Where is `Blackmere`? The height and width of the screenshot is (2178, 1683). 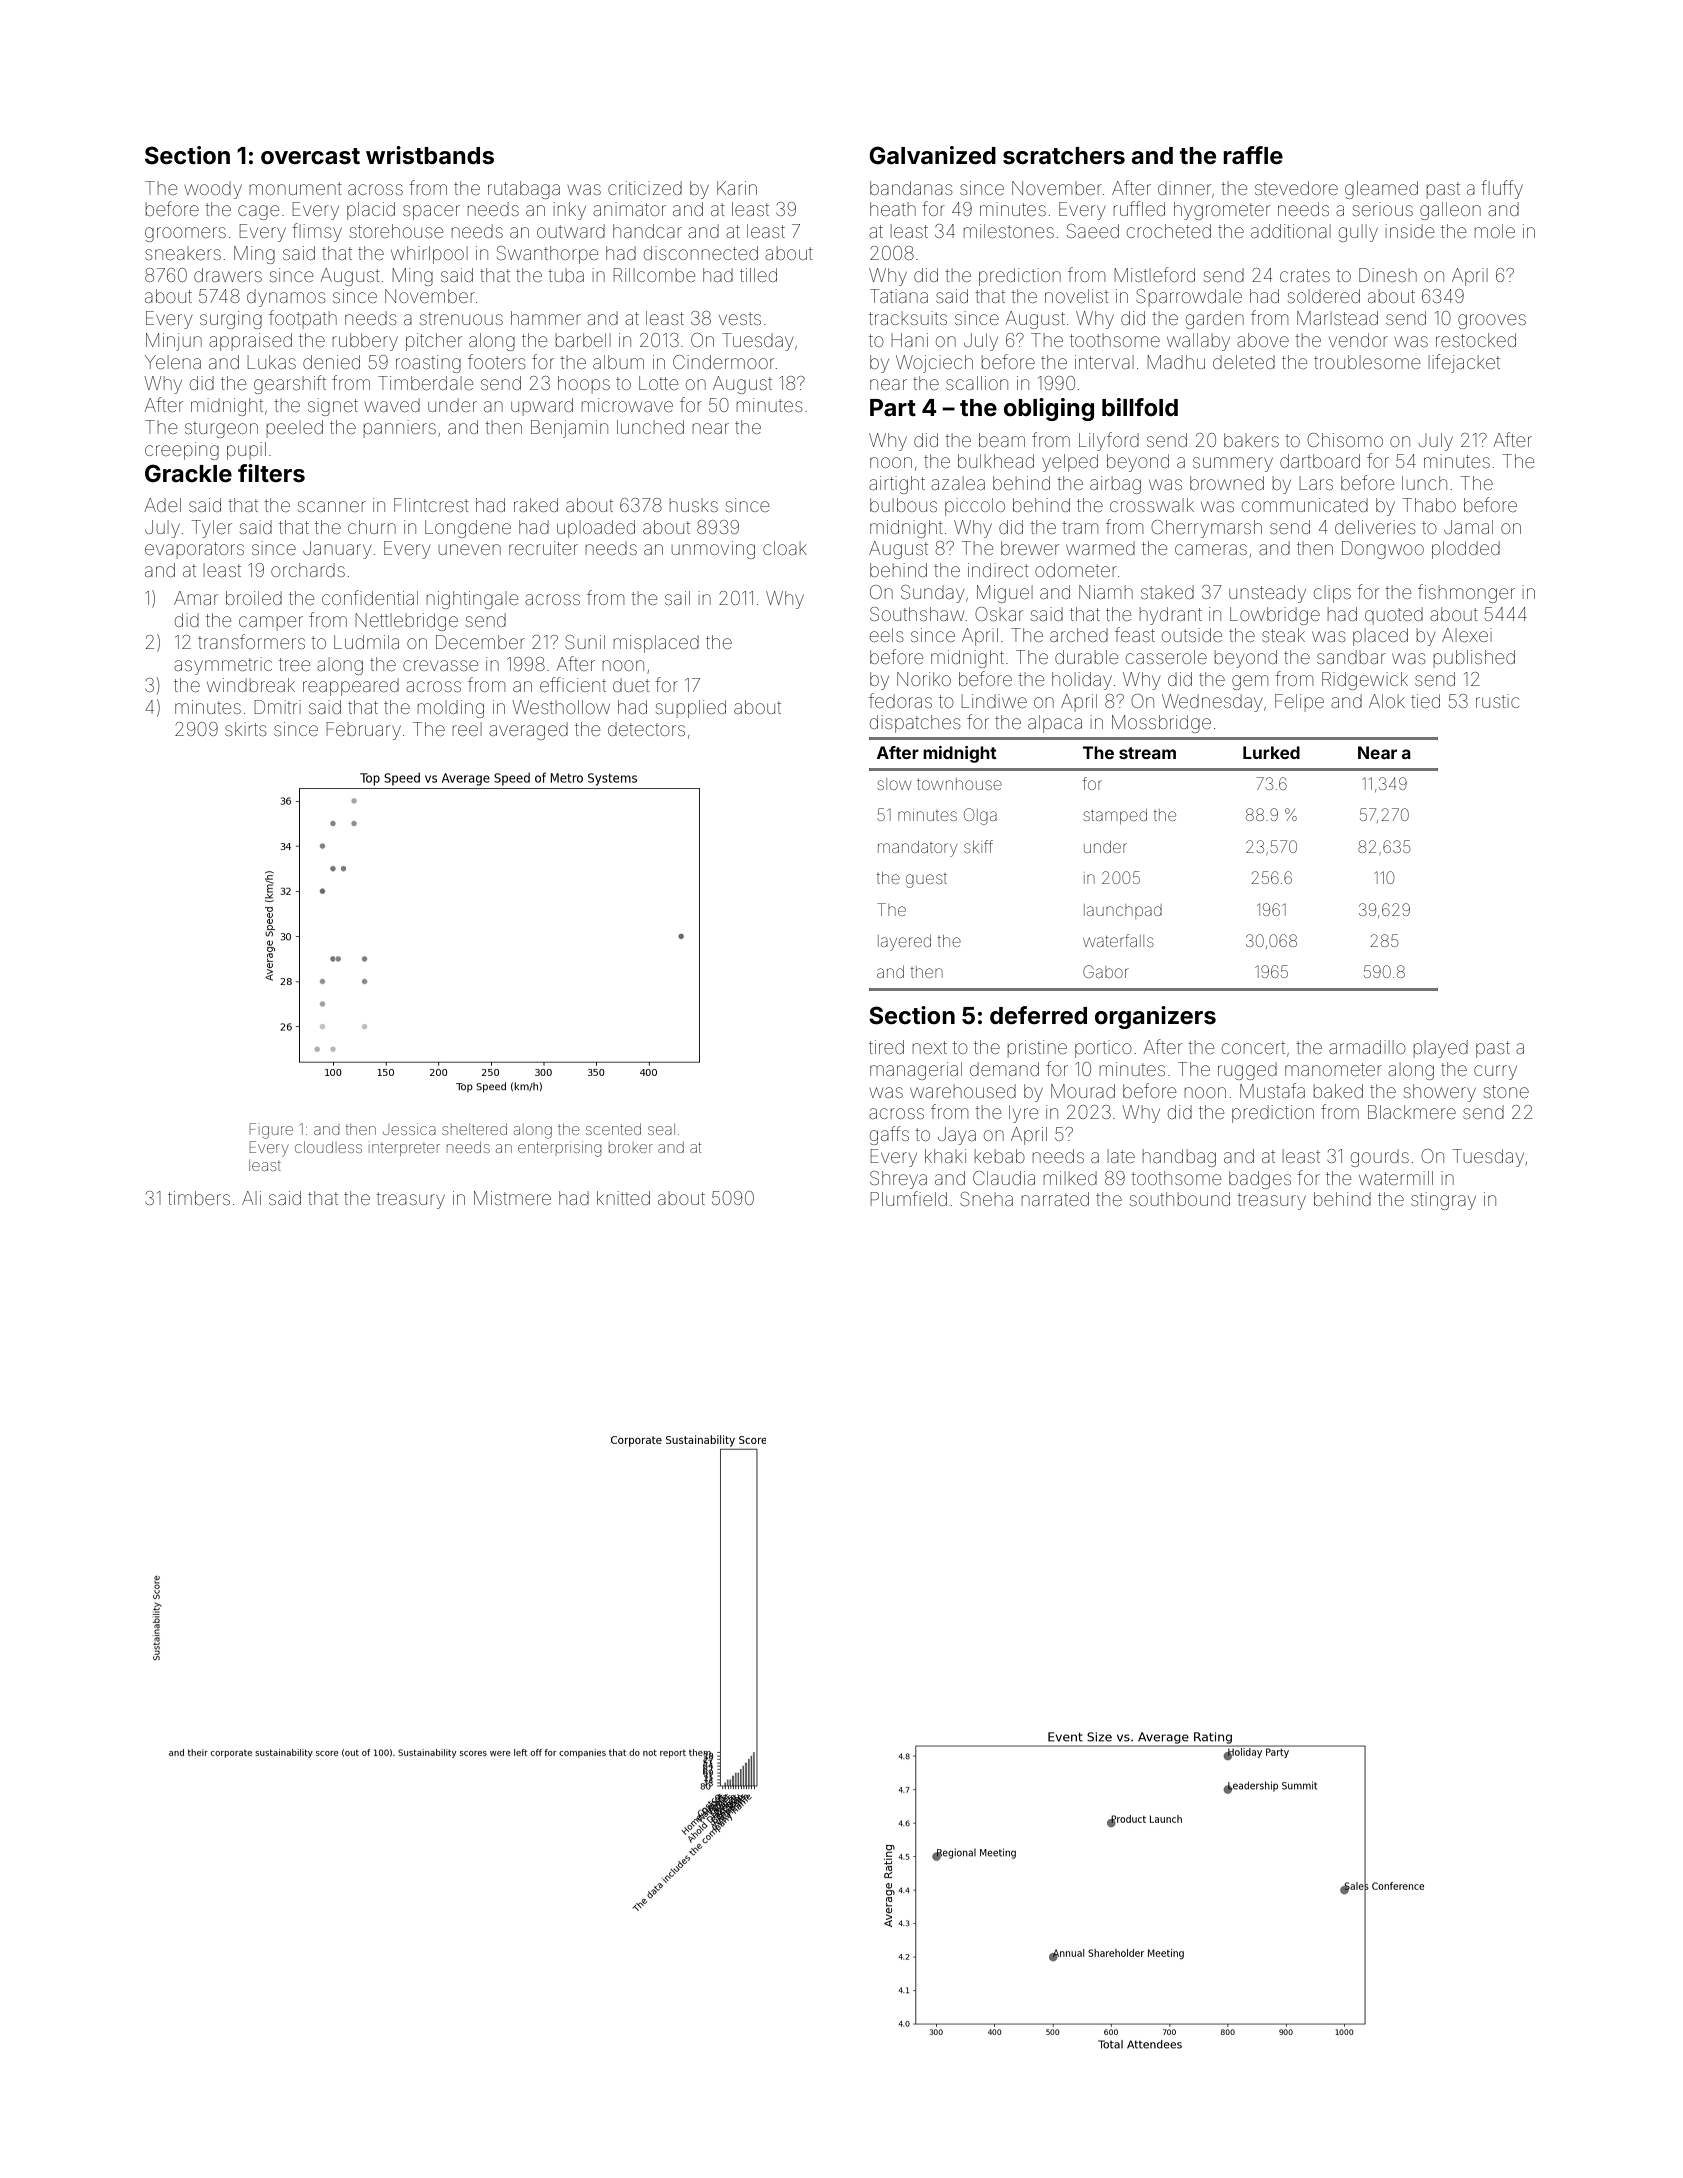
Blackmere is located at coordinates (1412, 1112).
